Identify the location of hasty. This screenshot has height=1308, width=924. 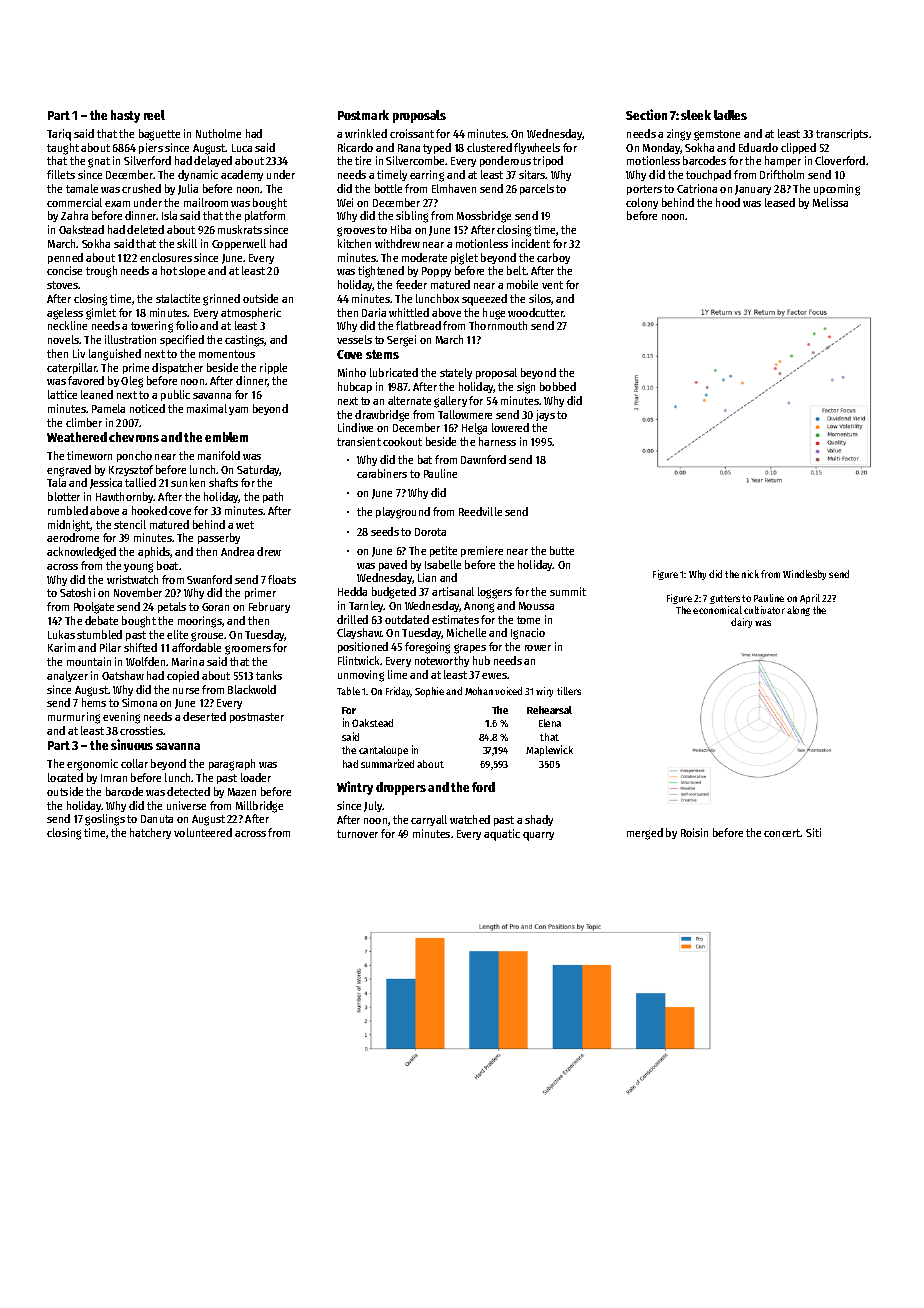
(125, 116).
